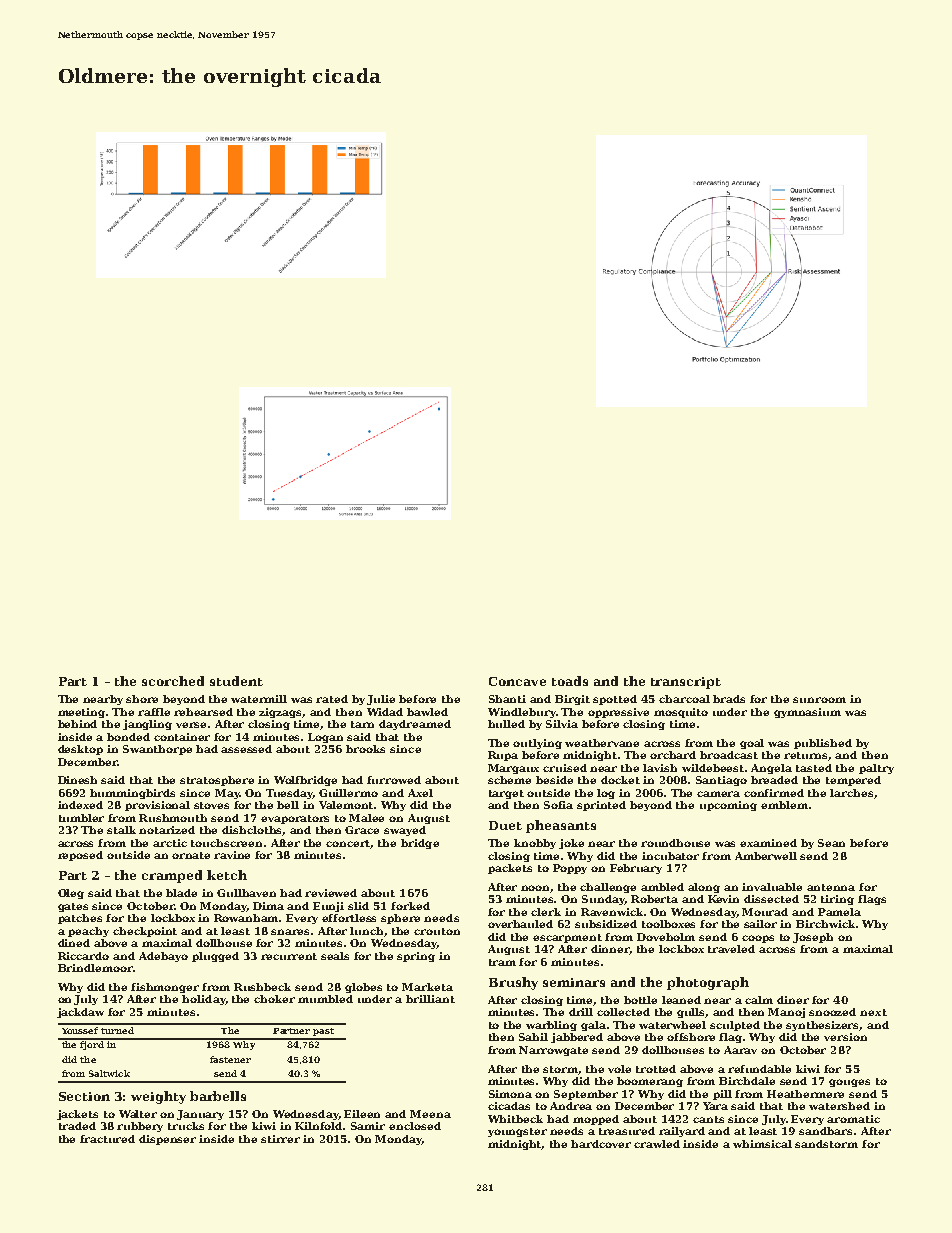 The height and width of the document is (1233, 952). I want to click on Julie, so click(381, 700).
